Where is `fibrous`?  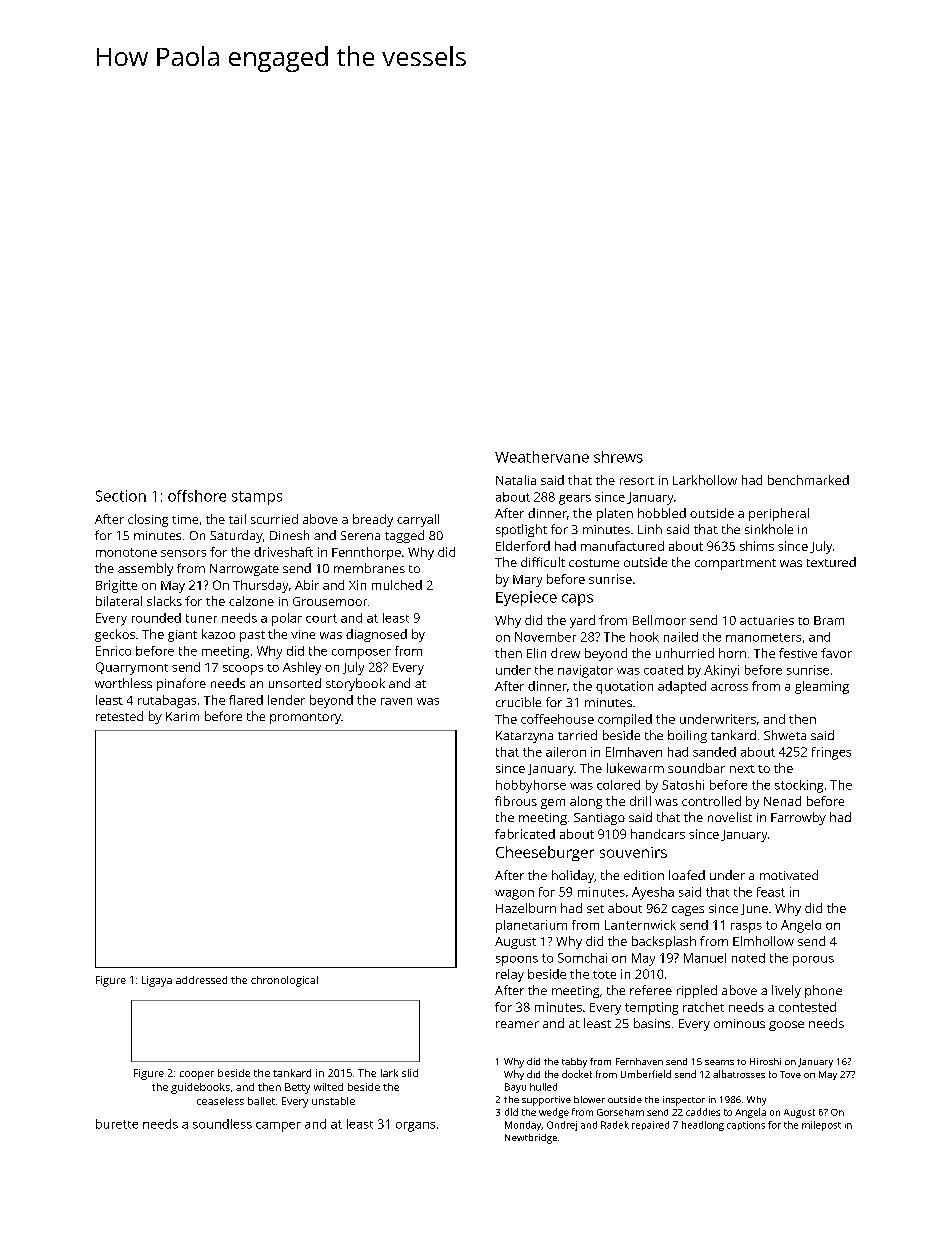
fibrous is located at coordinates (516, 801).
